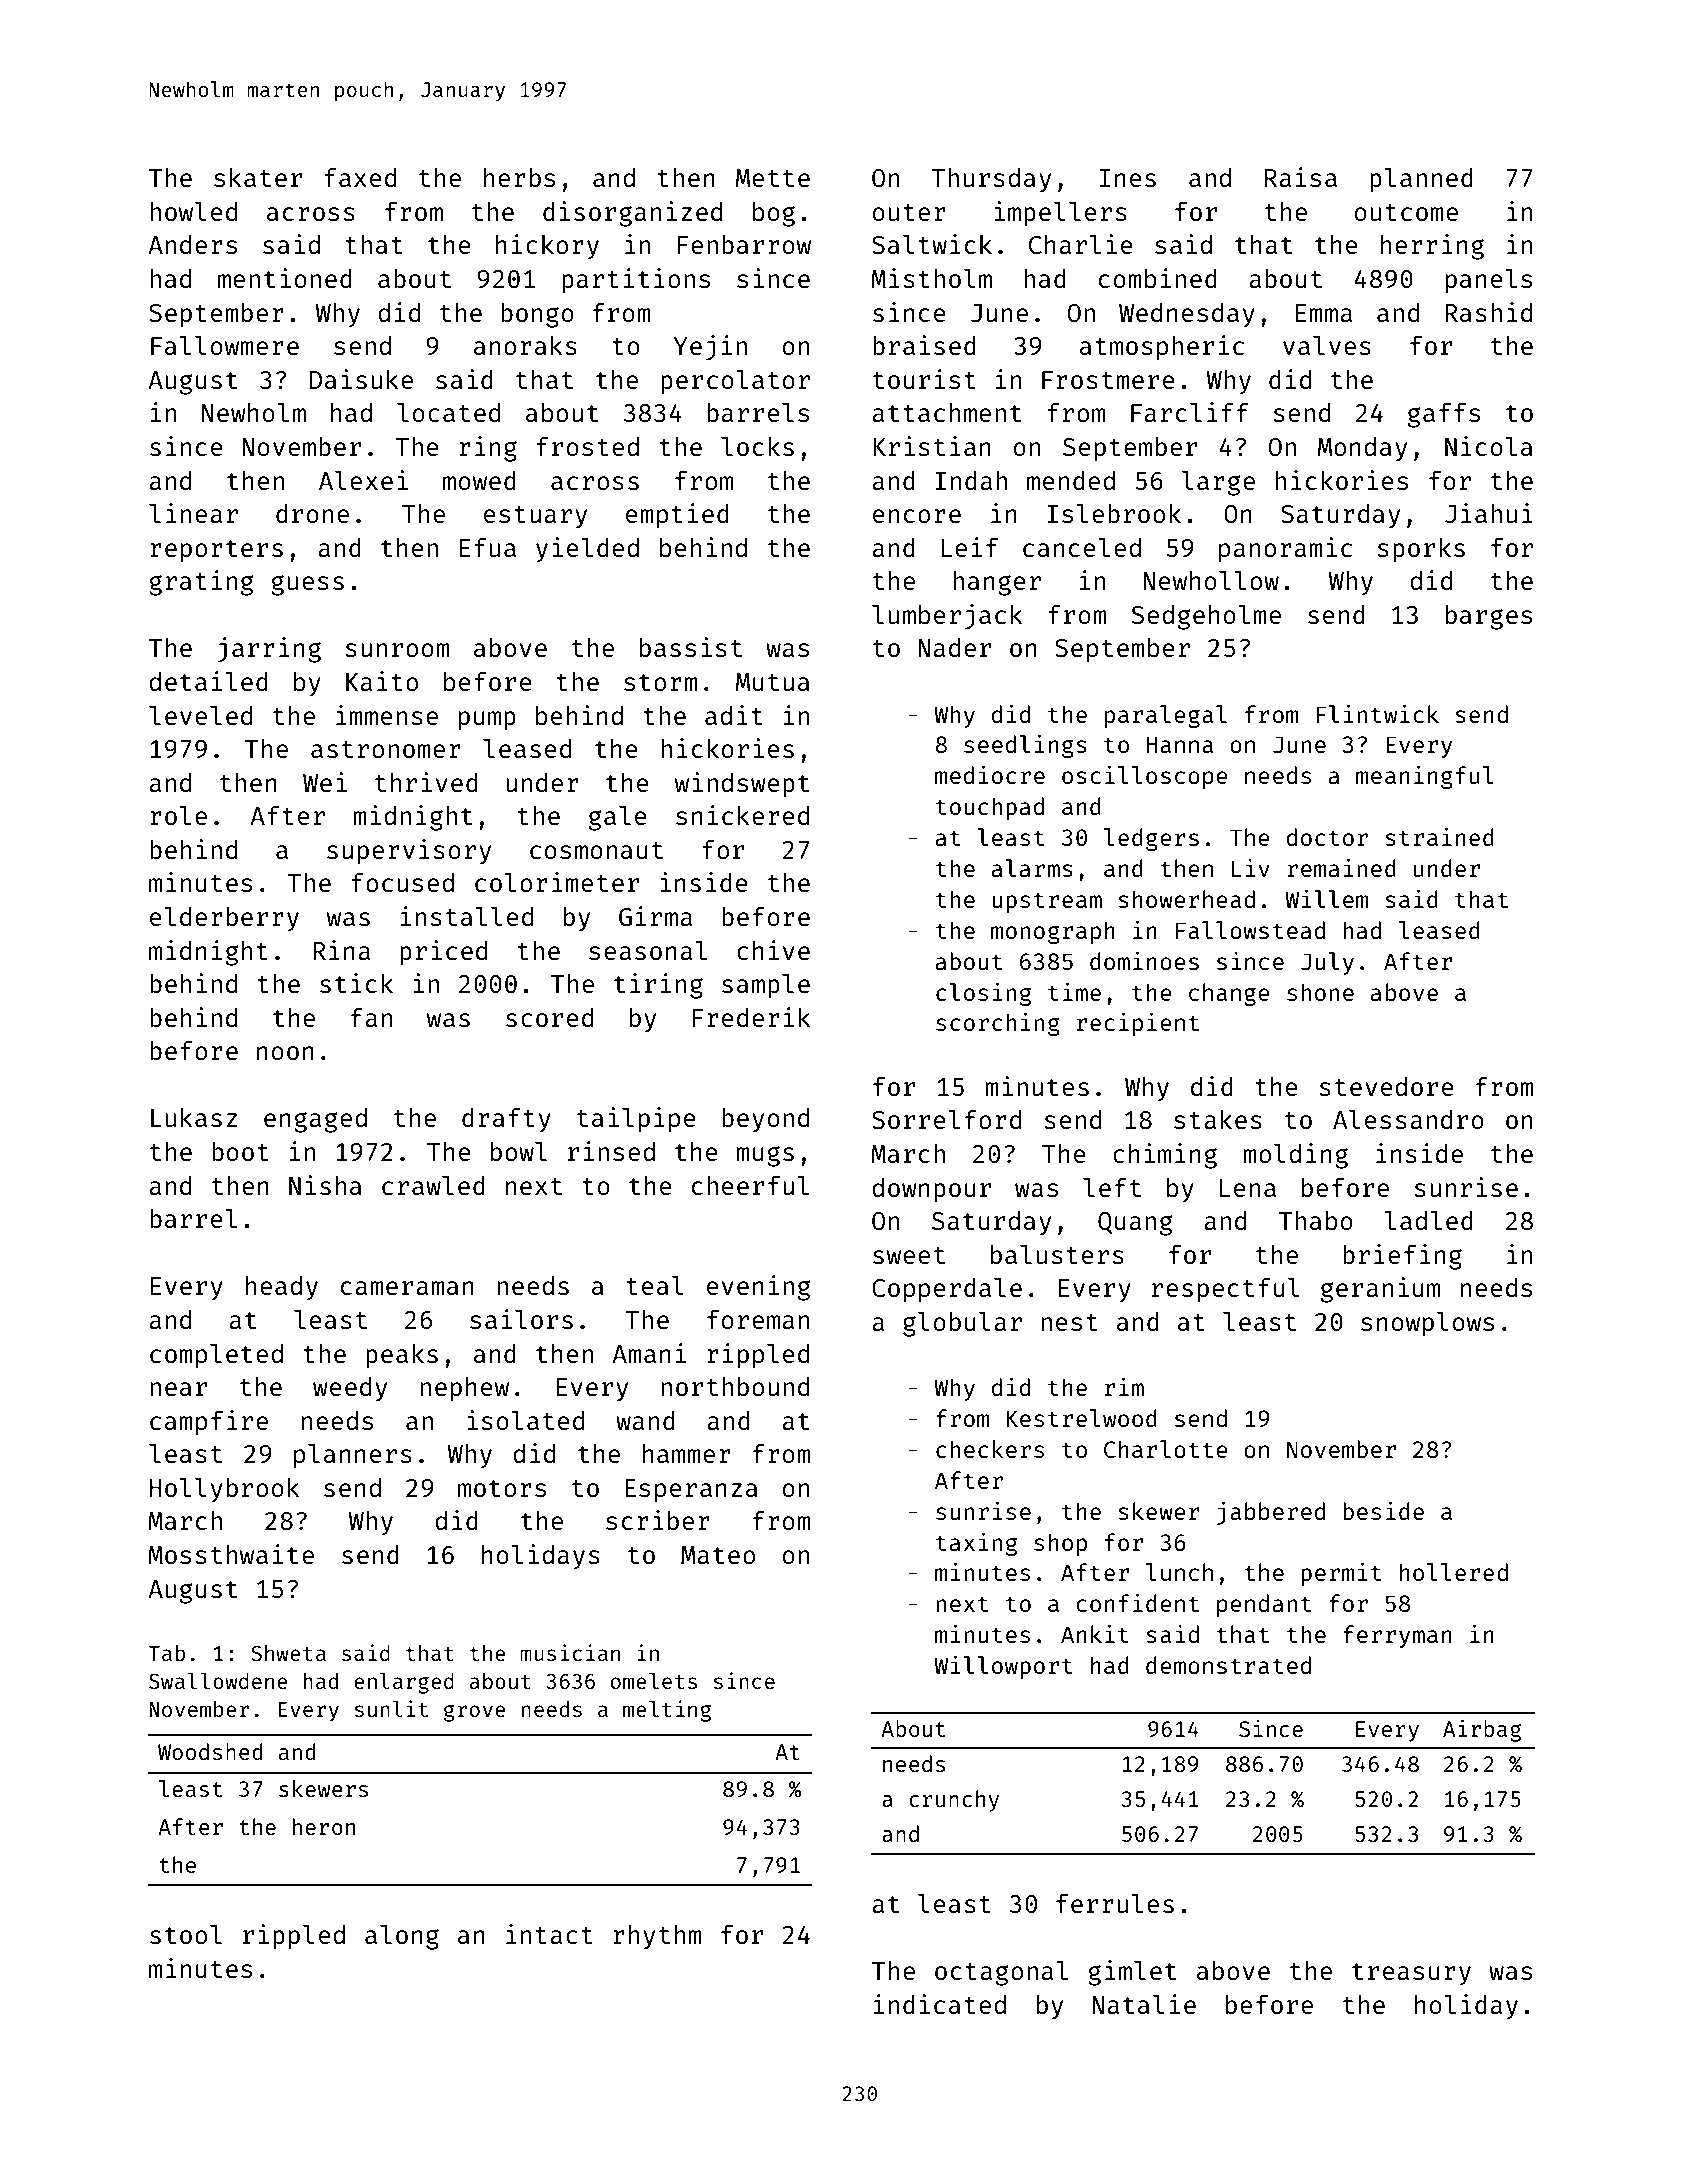 Image resolution: width=1683 pixels, height=2178 pixels. What do you see at coordinates (1158, 278) in the image?
I see `combined` at bounding box center [1158, 278].
